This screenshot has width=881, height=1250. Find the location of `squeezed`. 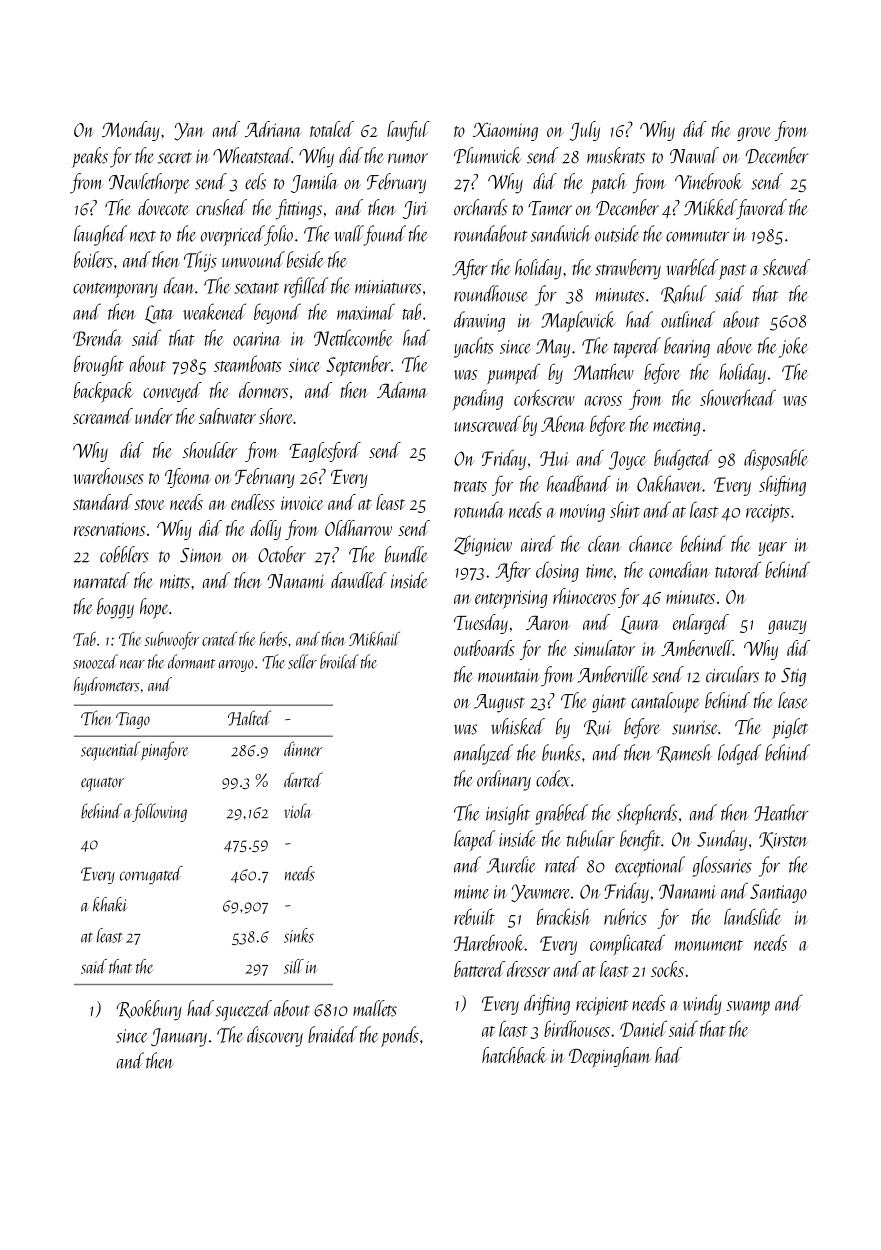

squeezed is located at coordinates (243, 1010).
